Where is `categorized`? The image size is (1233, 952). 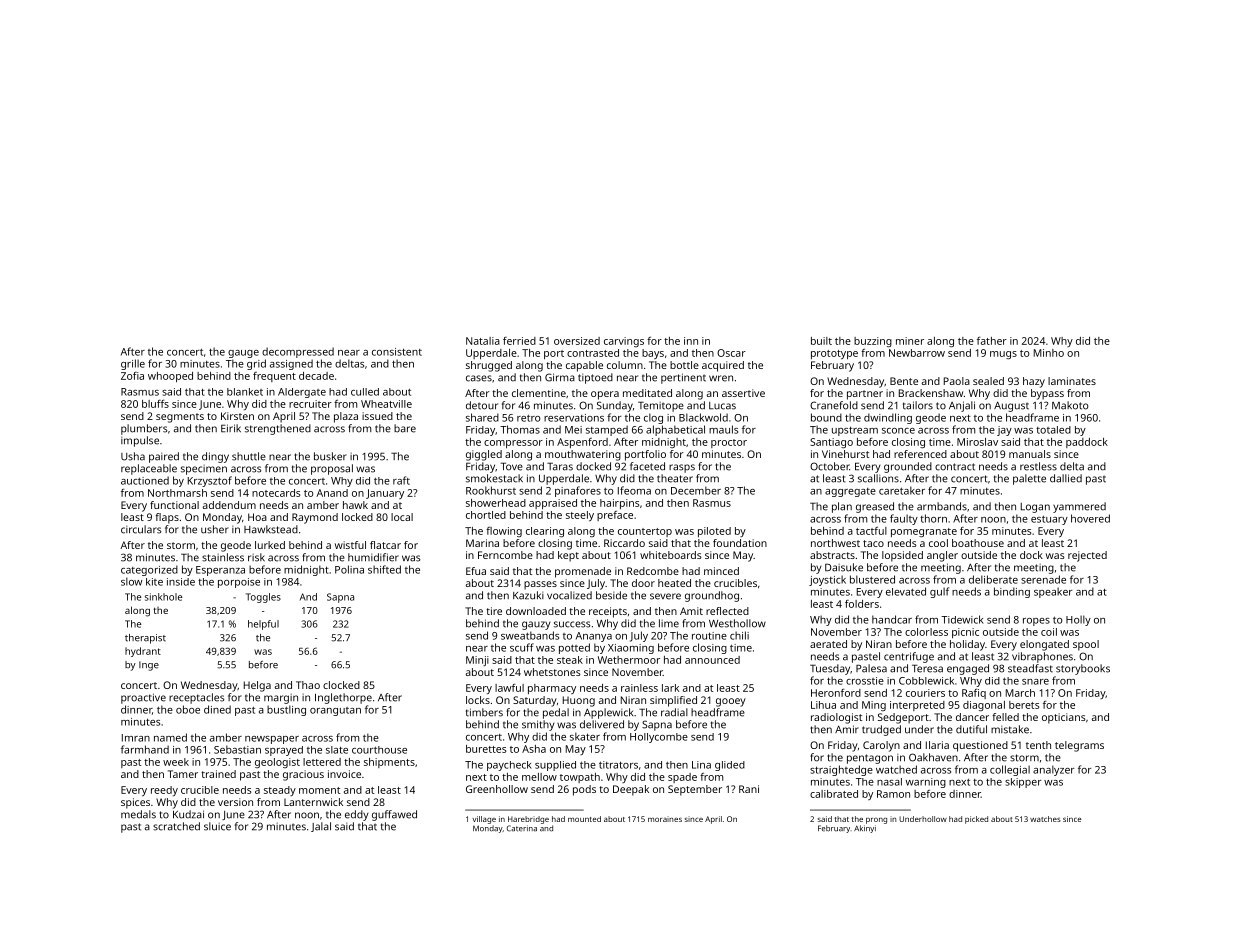 categorized is located at coordinates (149, 570).
